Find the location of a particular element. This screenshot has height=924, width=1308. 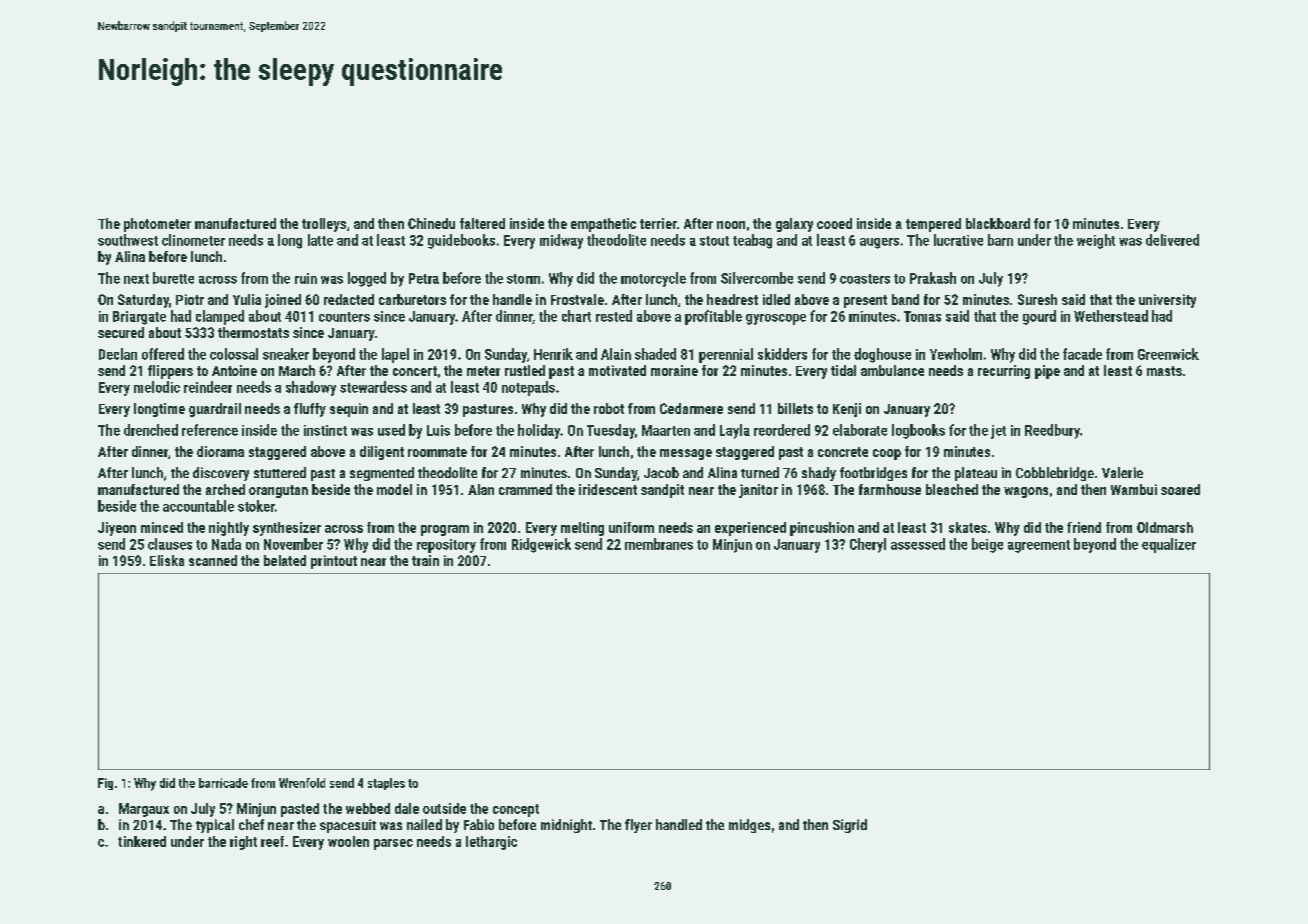

Reedbury is located at coordinates (1052, 431).
